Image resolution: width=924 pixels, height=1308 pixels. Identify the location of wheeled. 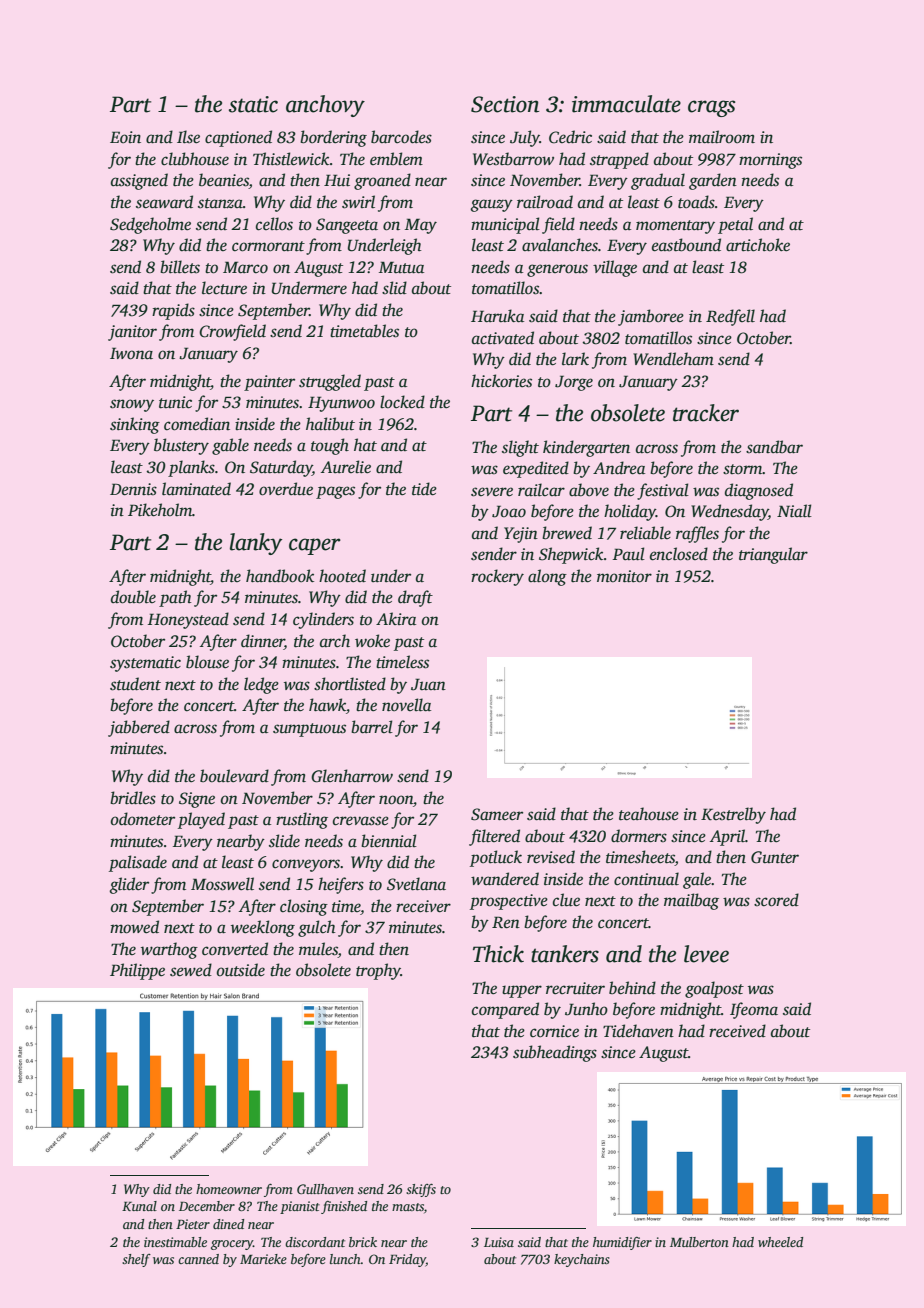
(780, 1242).
